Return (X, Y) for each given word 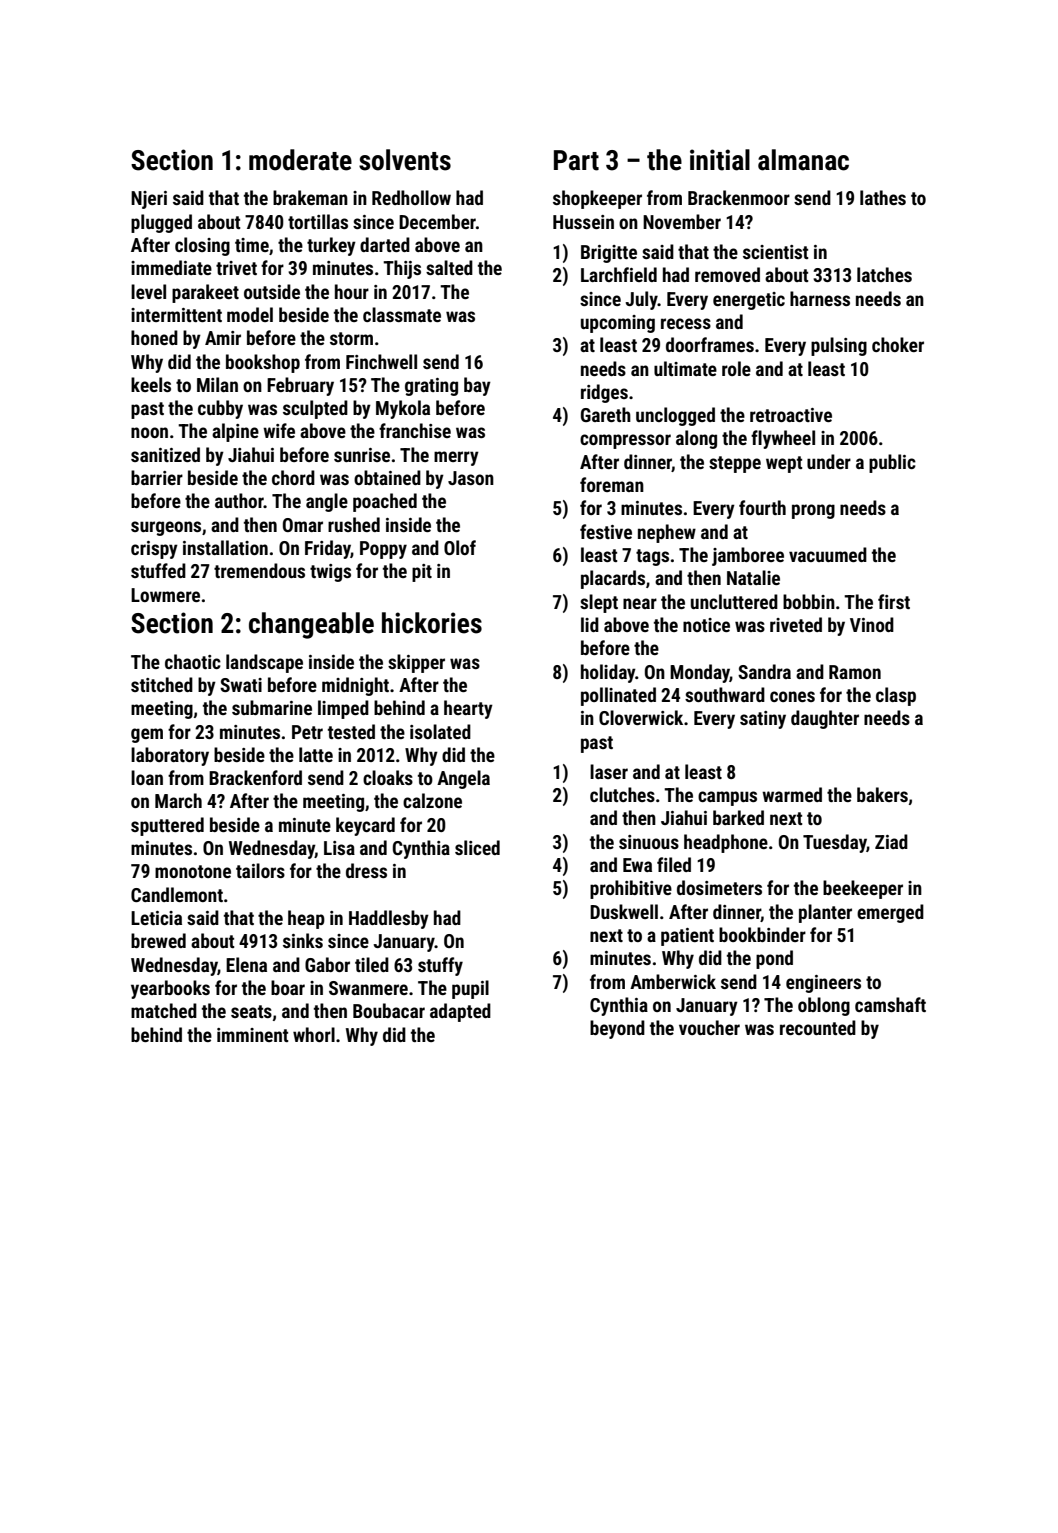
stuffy (440, 966)
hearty (468, 709)
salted (449, 267)
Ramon (855, 672)
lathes (883, 197)
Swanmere (368, 988)
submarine (272, 707)
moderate (300, 160)
